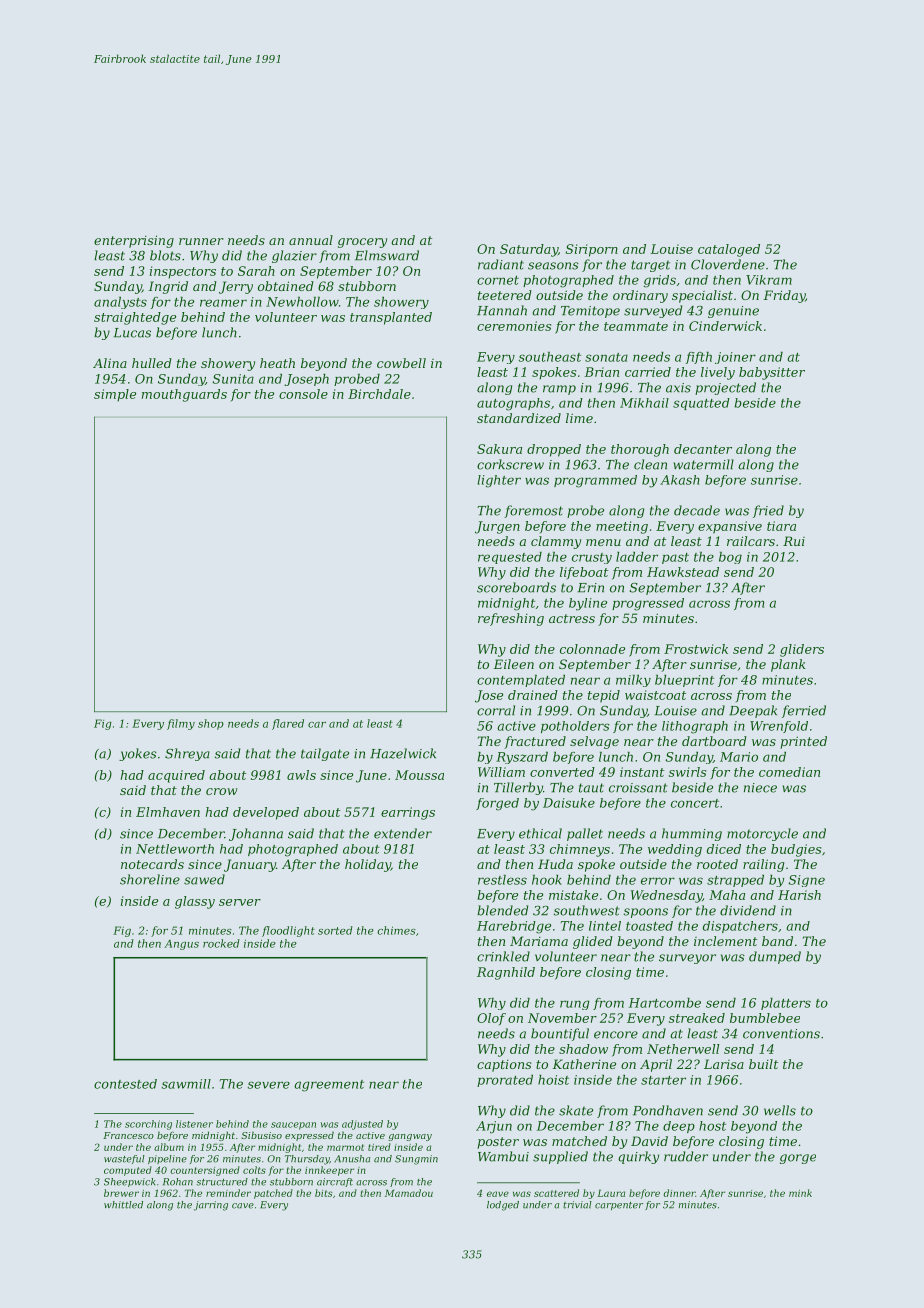  Describe the element at coordinates (401, 363) in the page. I see `cowbell` at that location.
